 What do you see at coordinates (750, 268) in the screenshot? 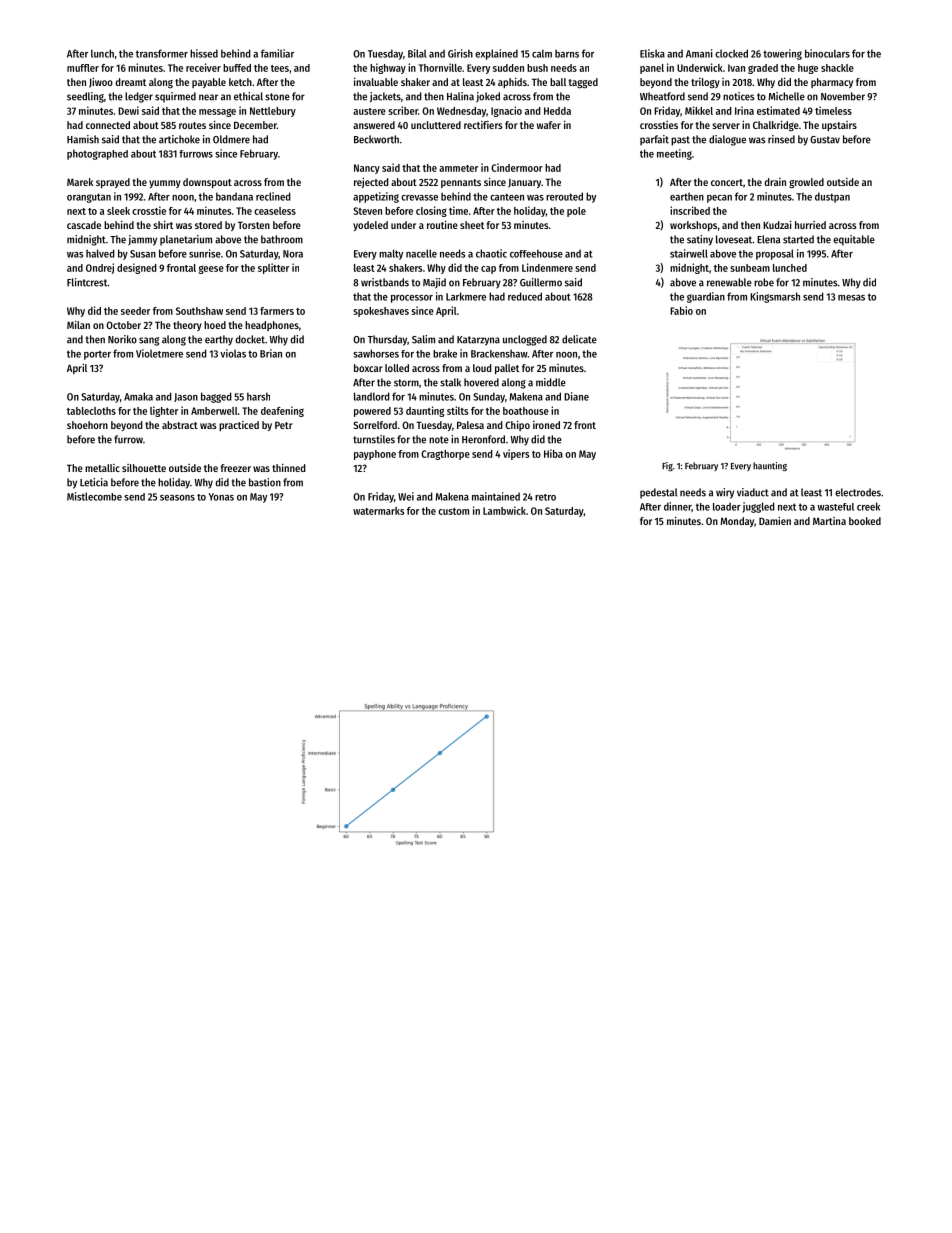
I see `sunbeam` at bounding box center [750, 268].
